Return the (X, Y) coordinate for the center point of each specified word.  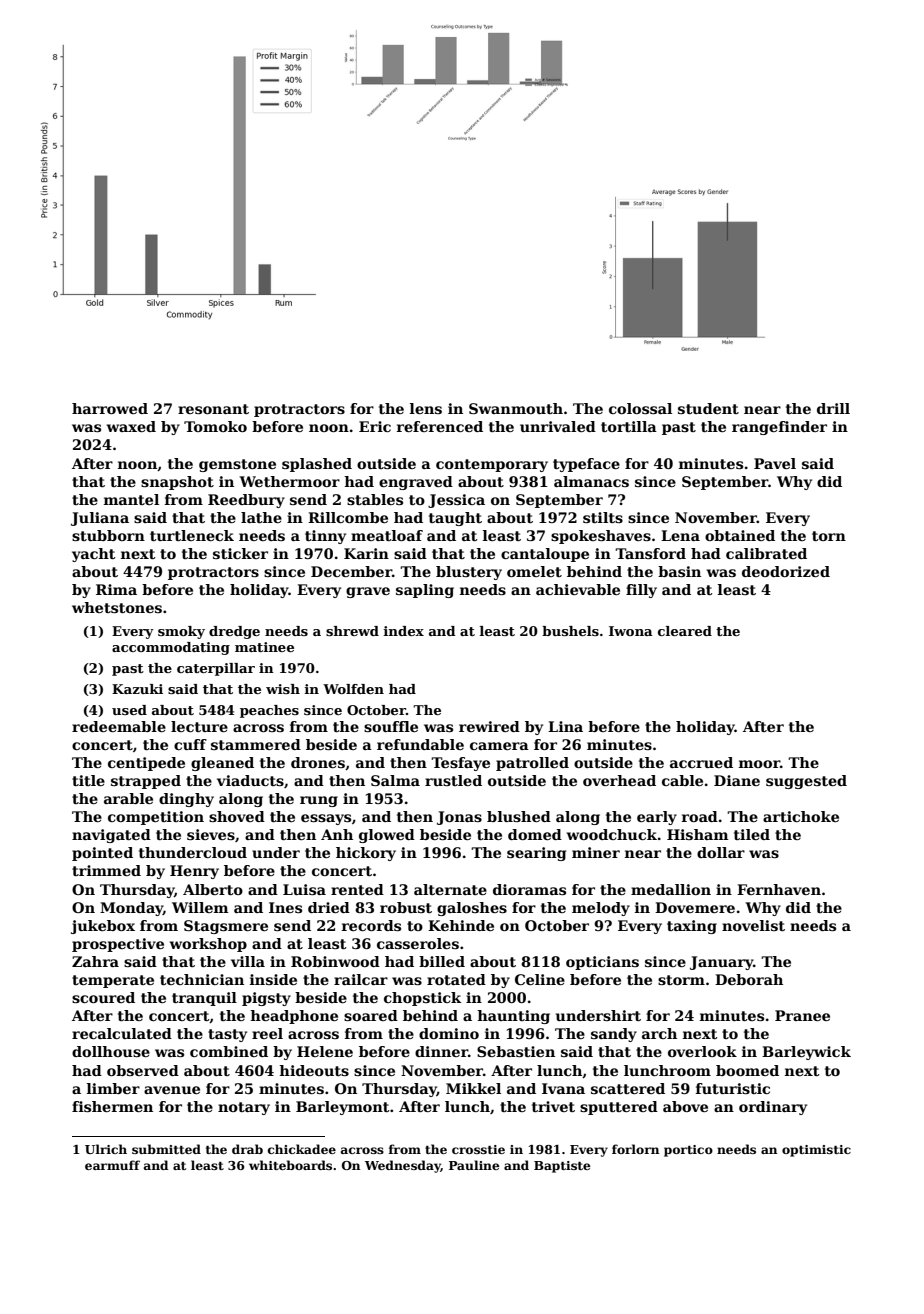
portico (688, 1151)
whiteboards (290, 1165)
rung (319, 801)
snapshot (177, 483)
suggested (806, 782)
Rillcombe (348, 517)
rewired (489, 726)
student (708, 408)
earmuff (112, 1165)
